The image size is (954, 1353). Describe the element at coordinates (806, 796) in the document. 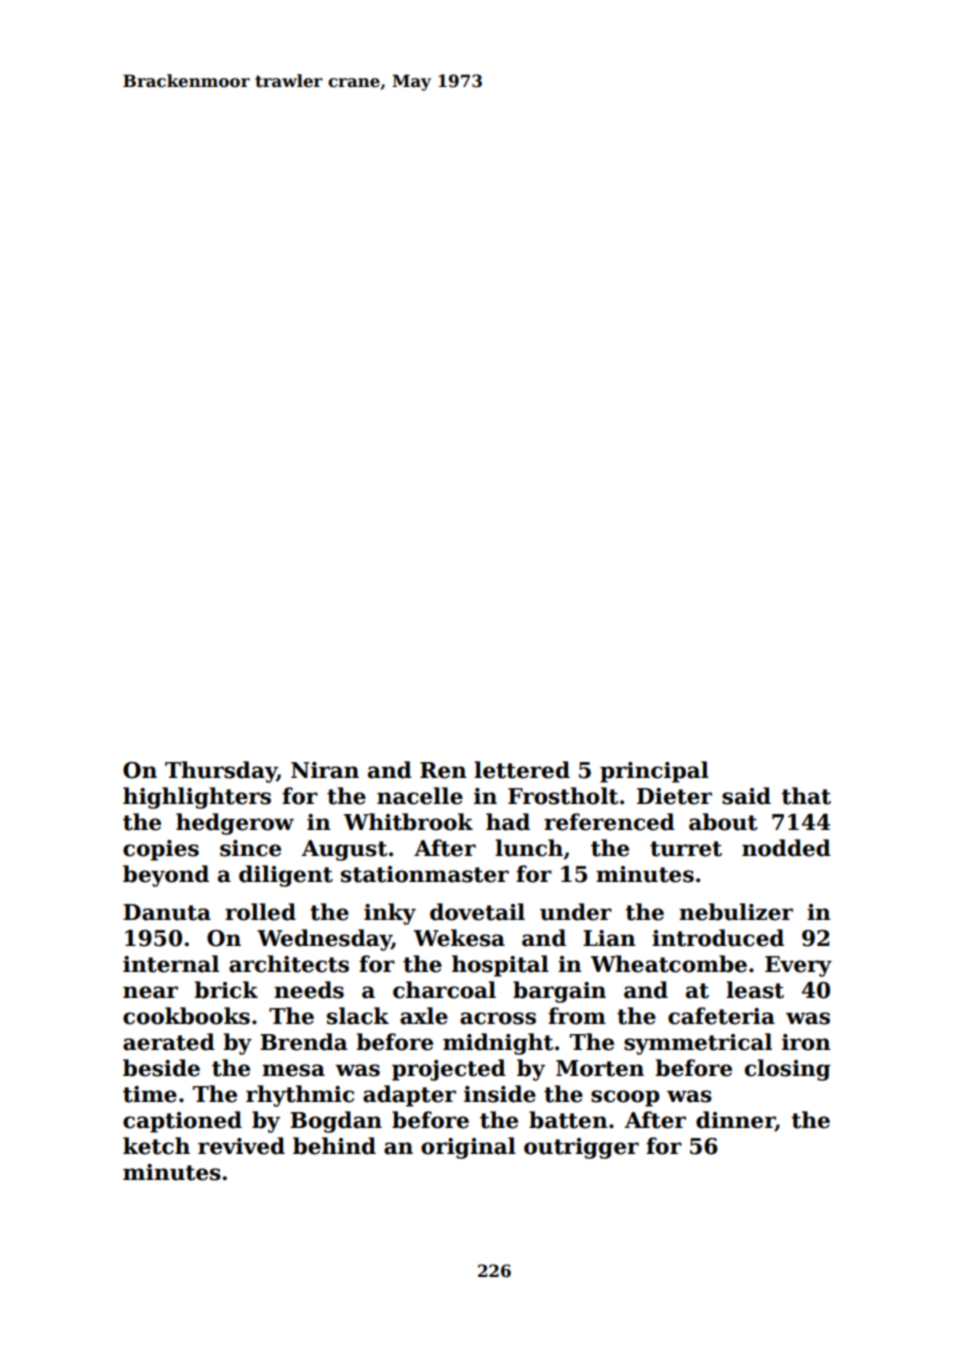

I see `that` at that location.
